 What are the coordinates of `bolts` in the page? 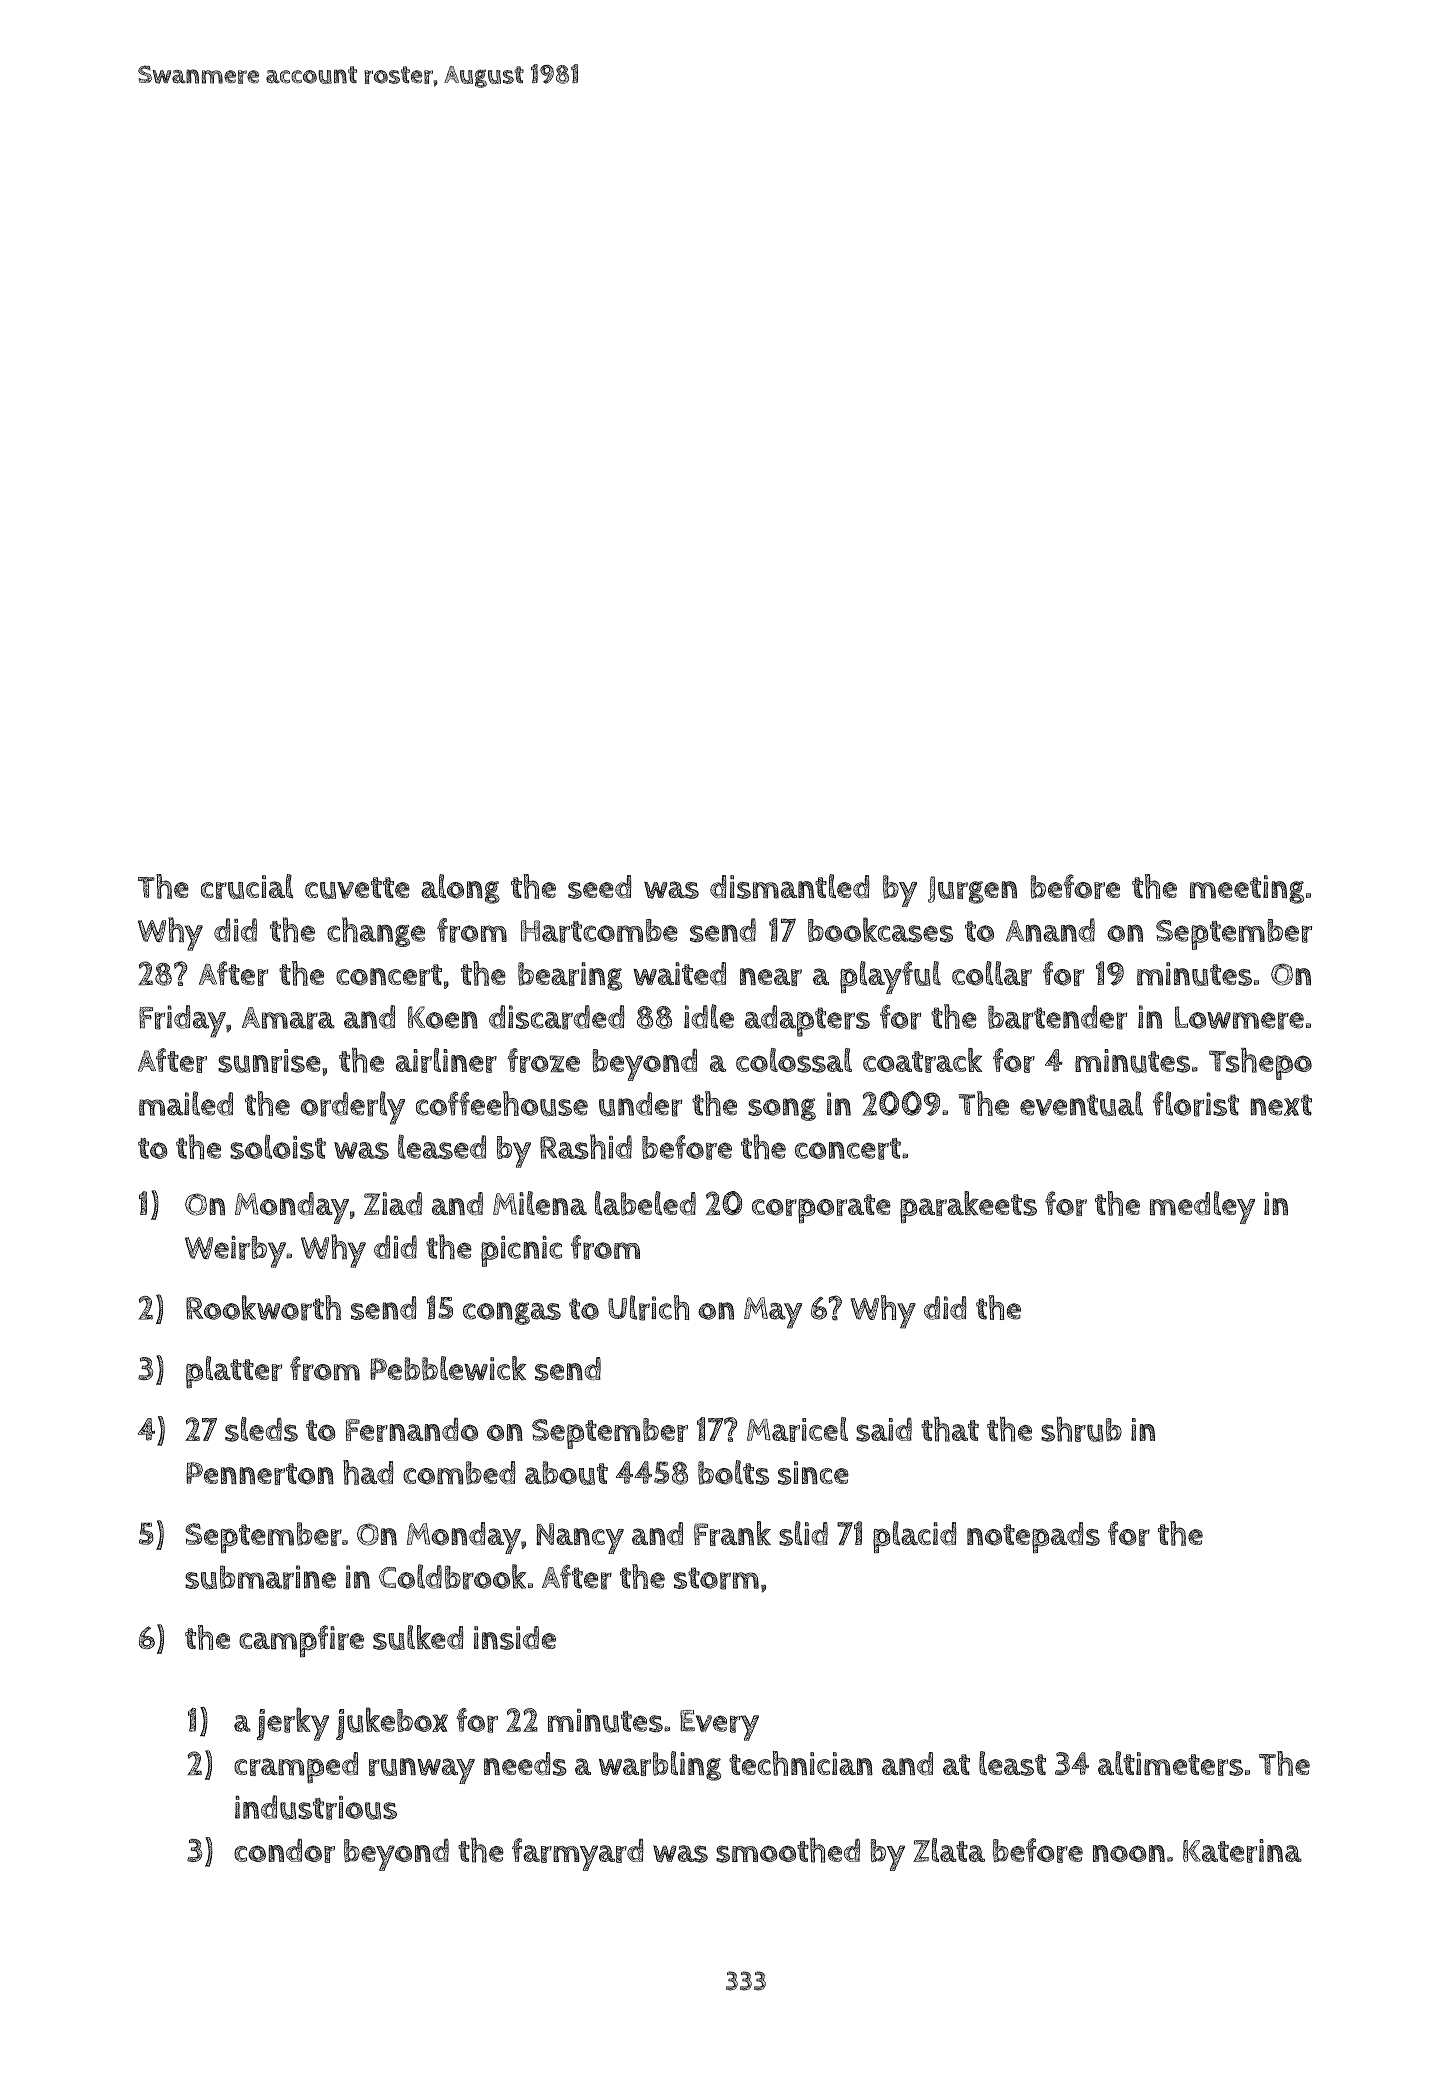 It's located at (733, 1472).
